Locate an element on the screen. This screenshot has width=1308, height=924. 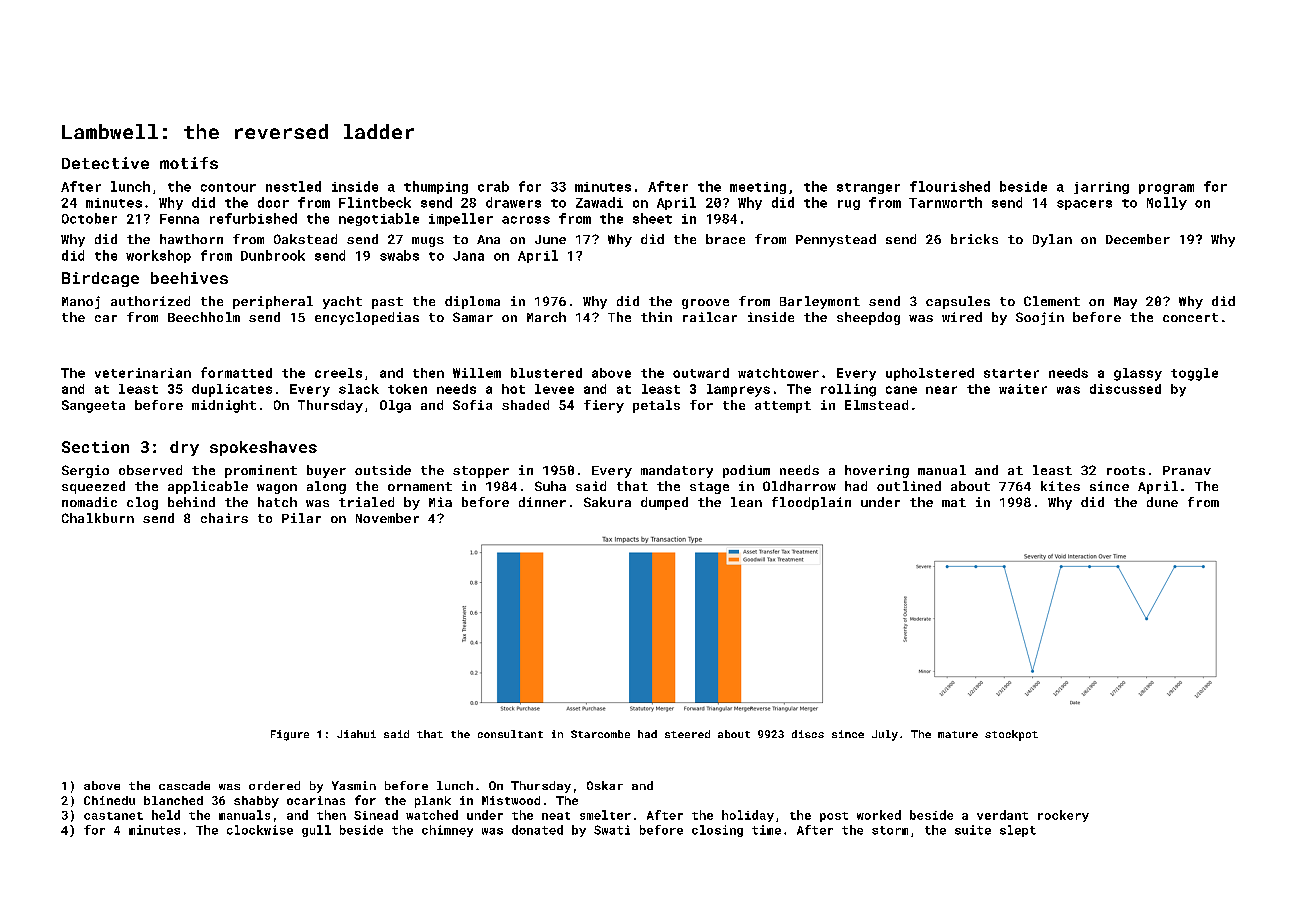
steered is located at coordinates (687, 734).
